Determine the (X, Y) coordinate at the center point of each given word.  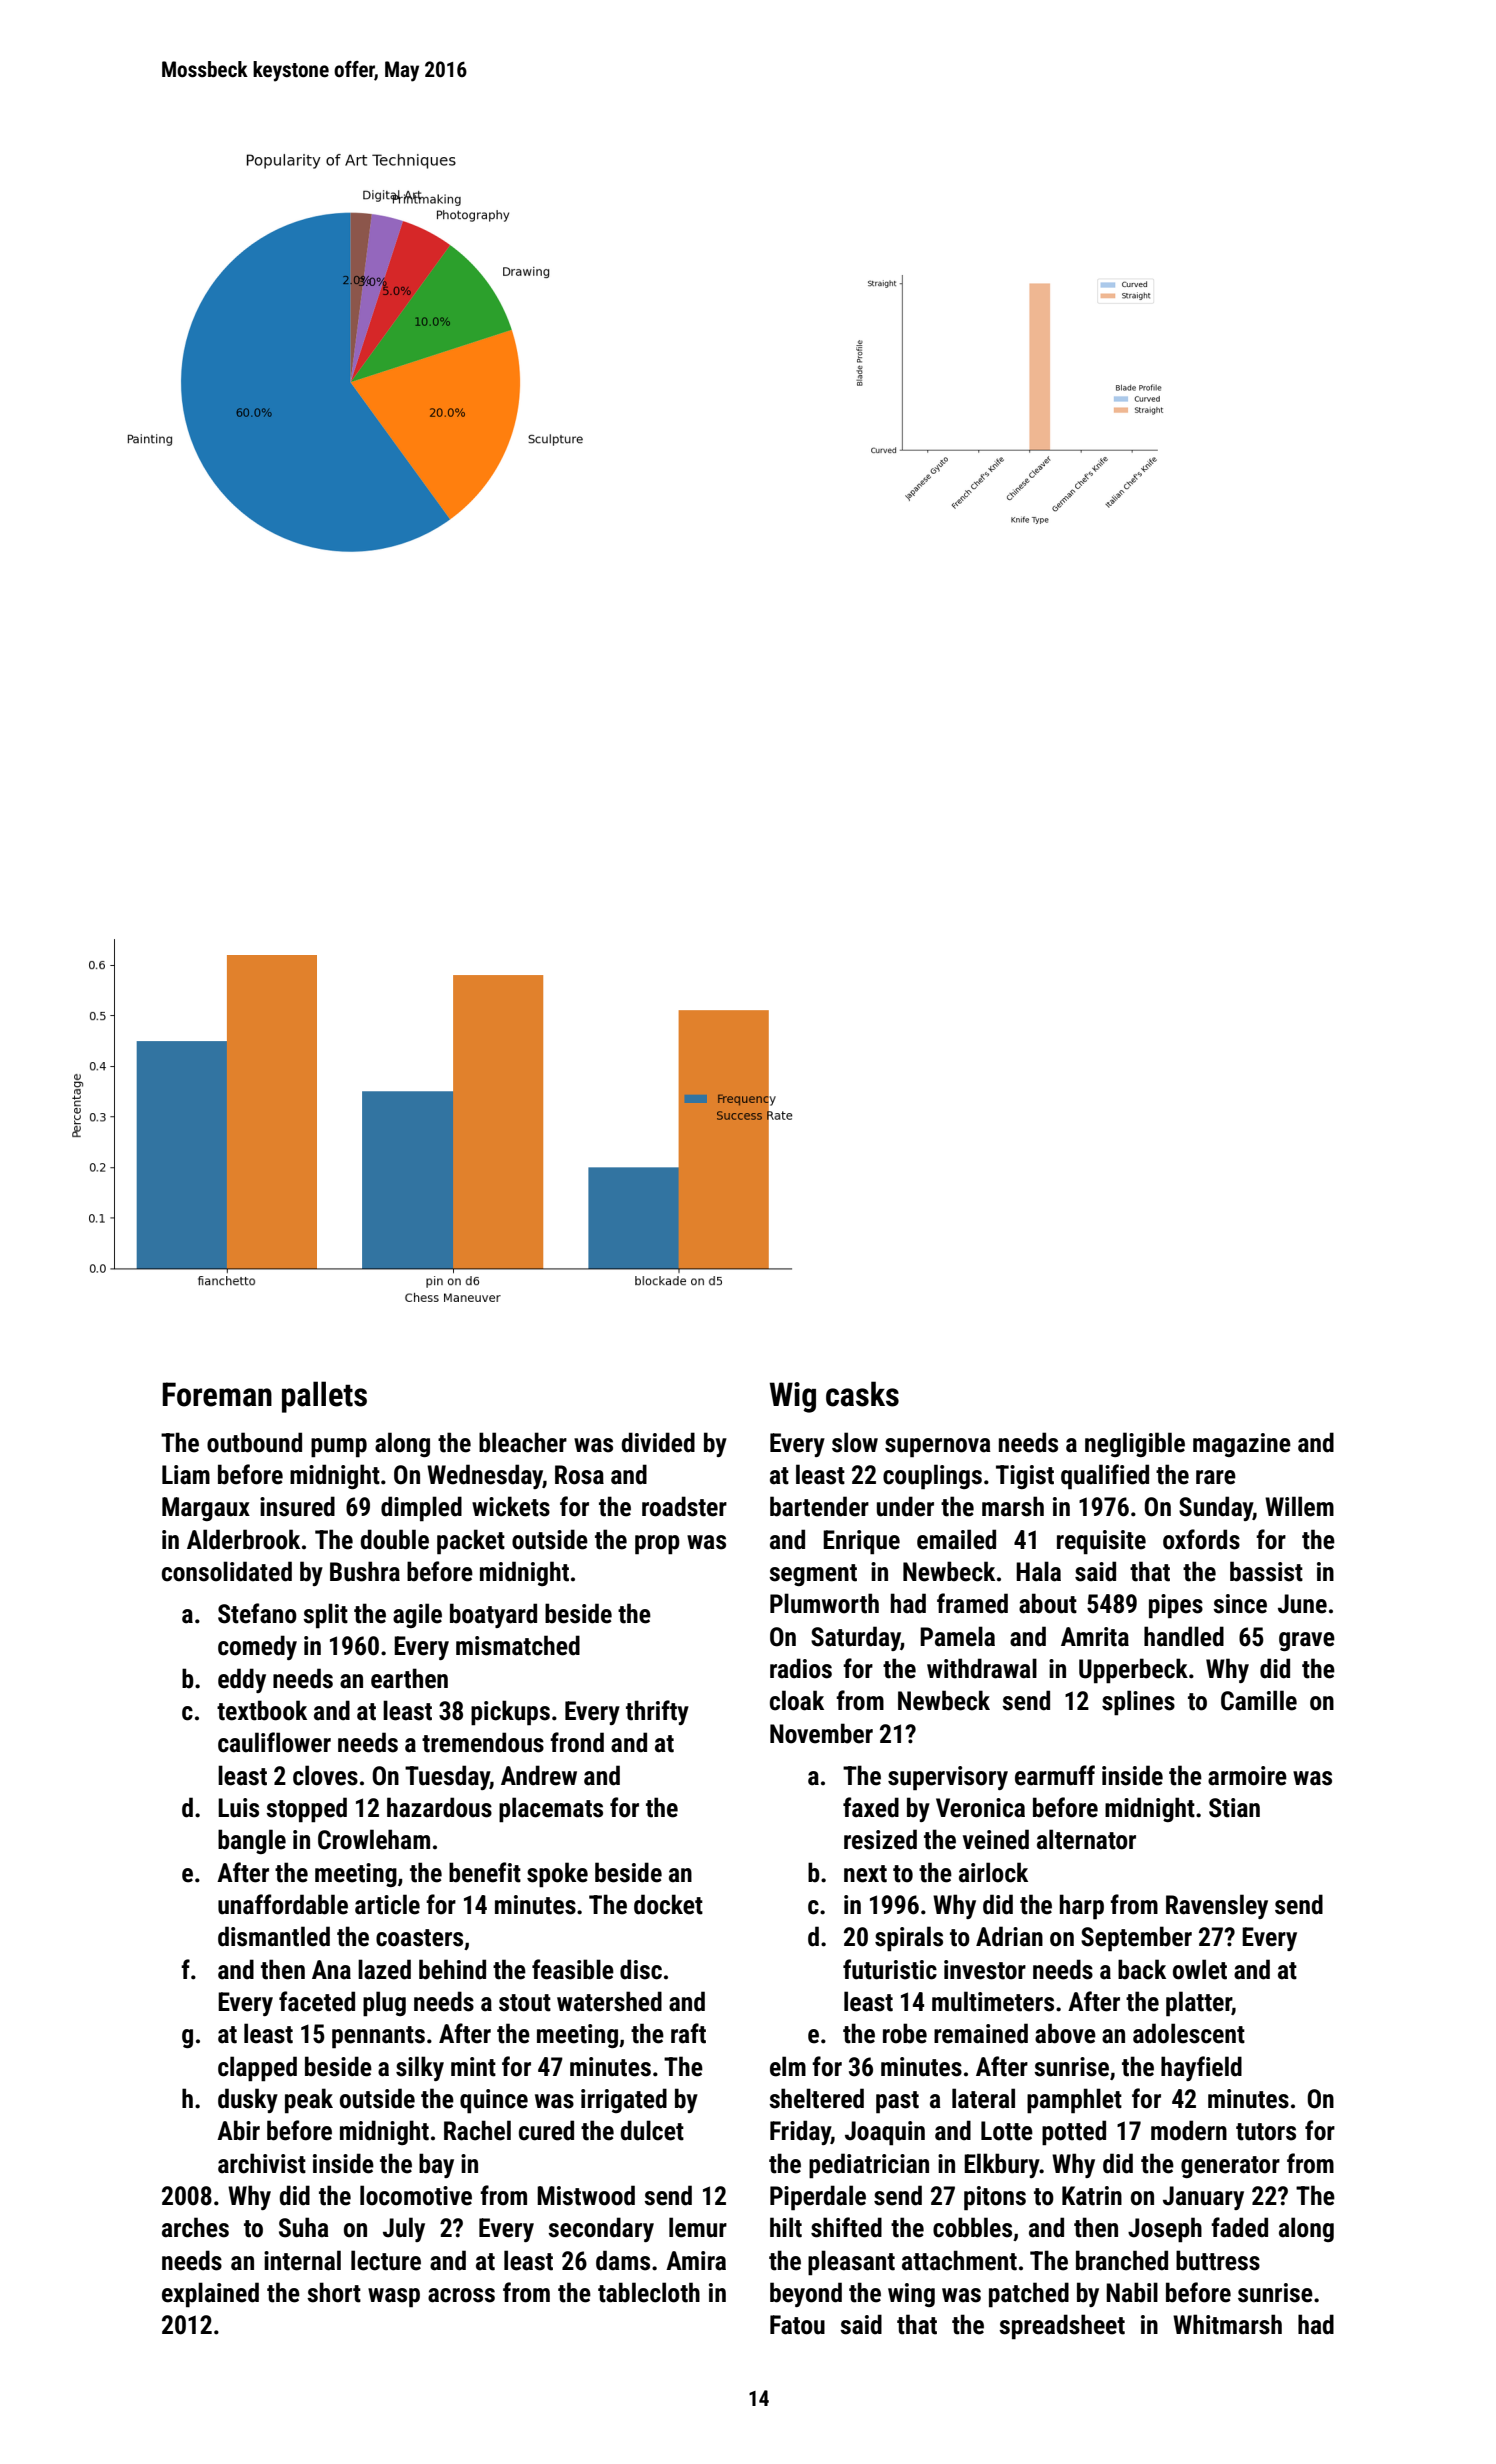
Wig (793, 1397)
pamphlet (1074, 2101)
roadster (684, 1506)
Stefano (257, 1613)
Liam (186, 1475)
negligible (1135, 1444)
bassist (1266, 1571)
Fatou (797, 2325)
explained (210, 2295)
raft (688, 2033)
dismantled (274, 1936)
